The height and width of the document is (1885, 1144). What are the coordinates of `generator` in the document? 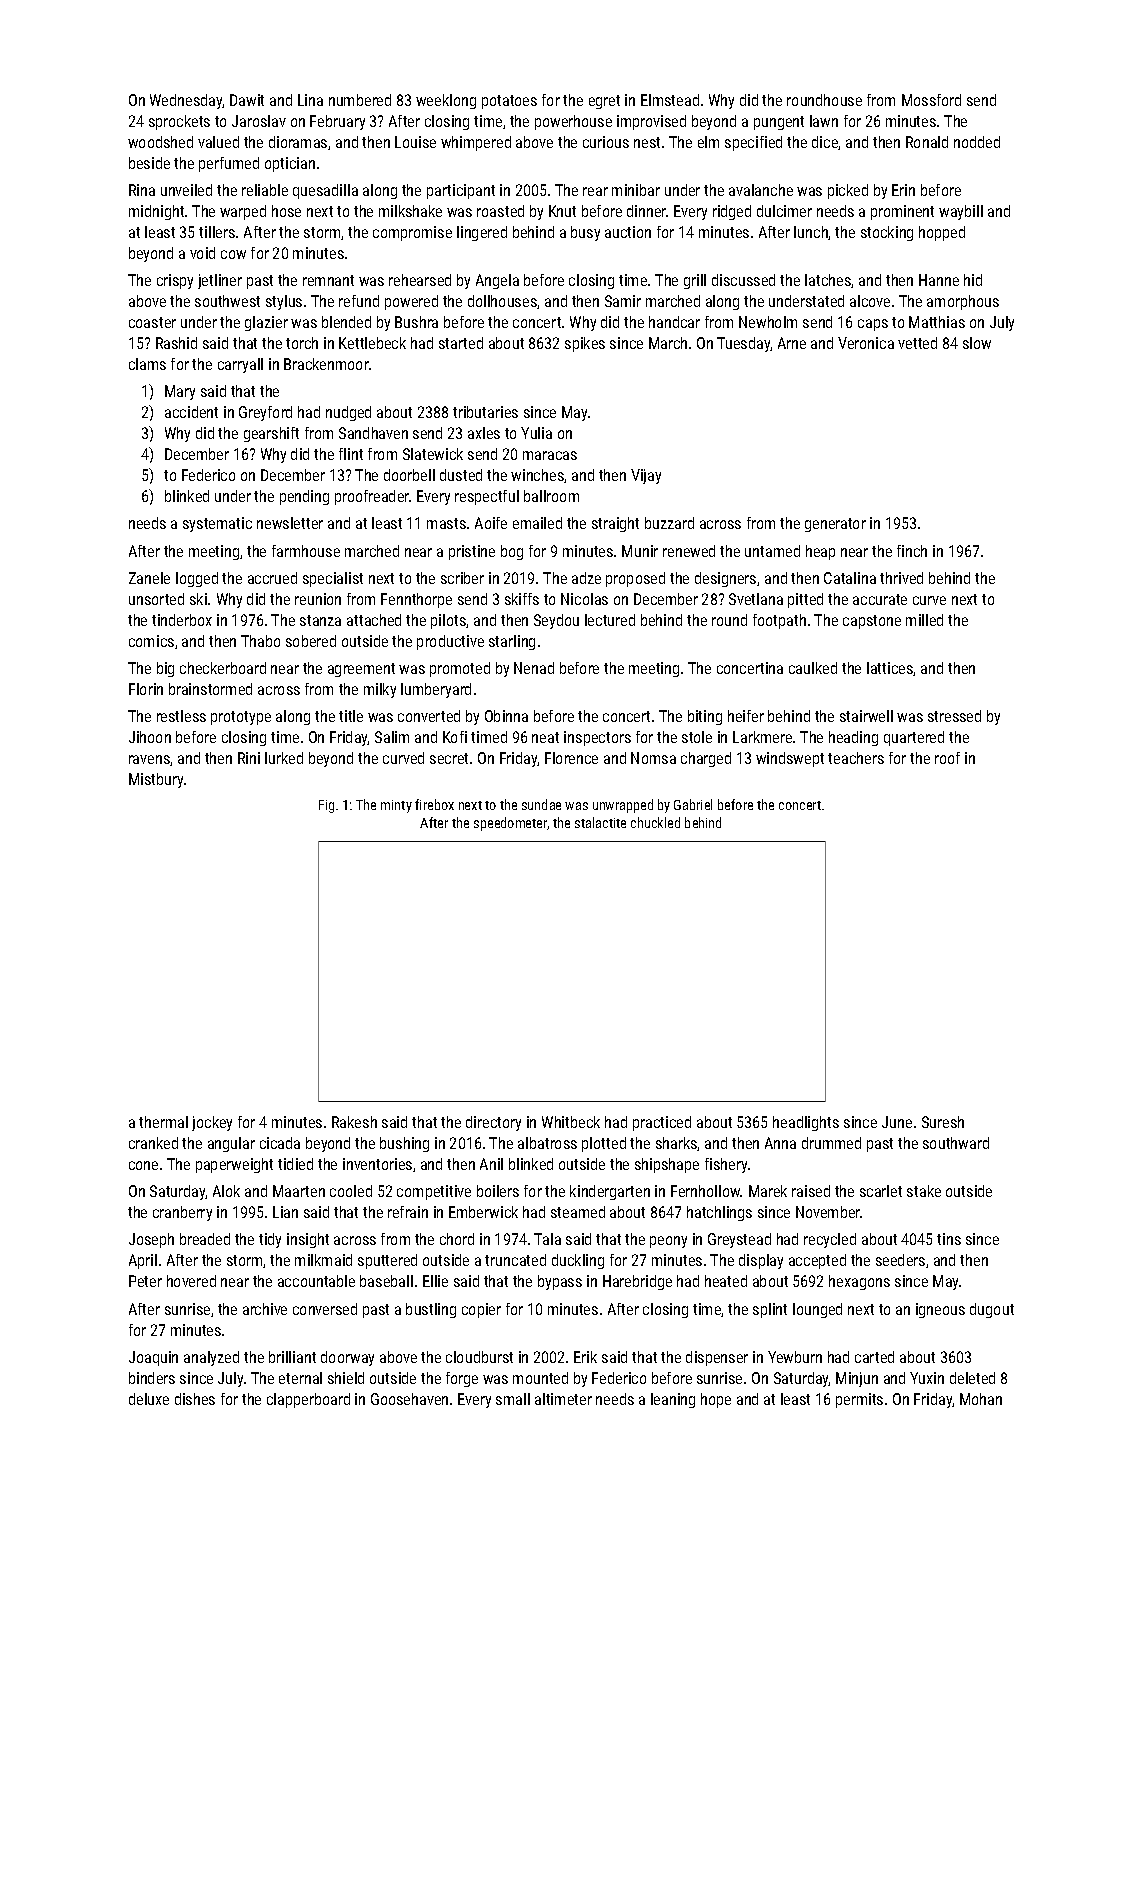 It's located at (835, 525).
